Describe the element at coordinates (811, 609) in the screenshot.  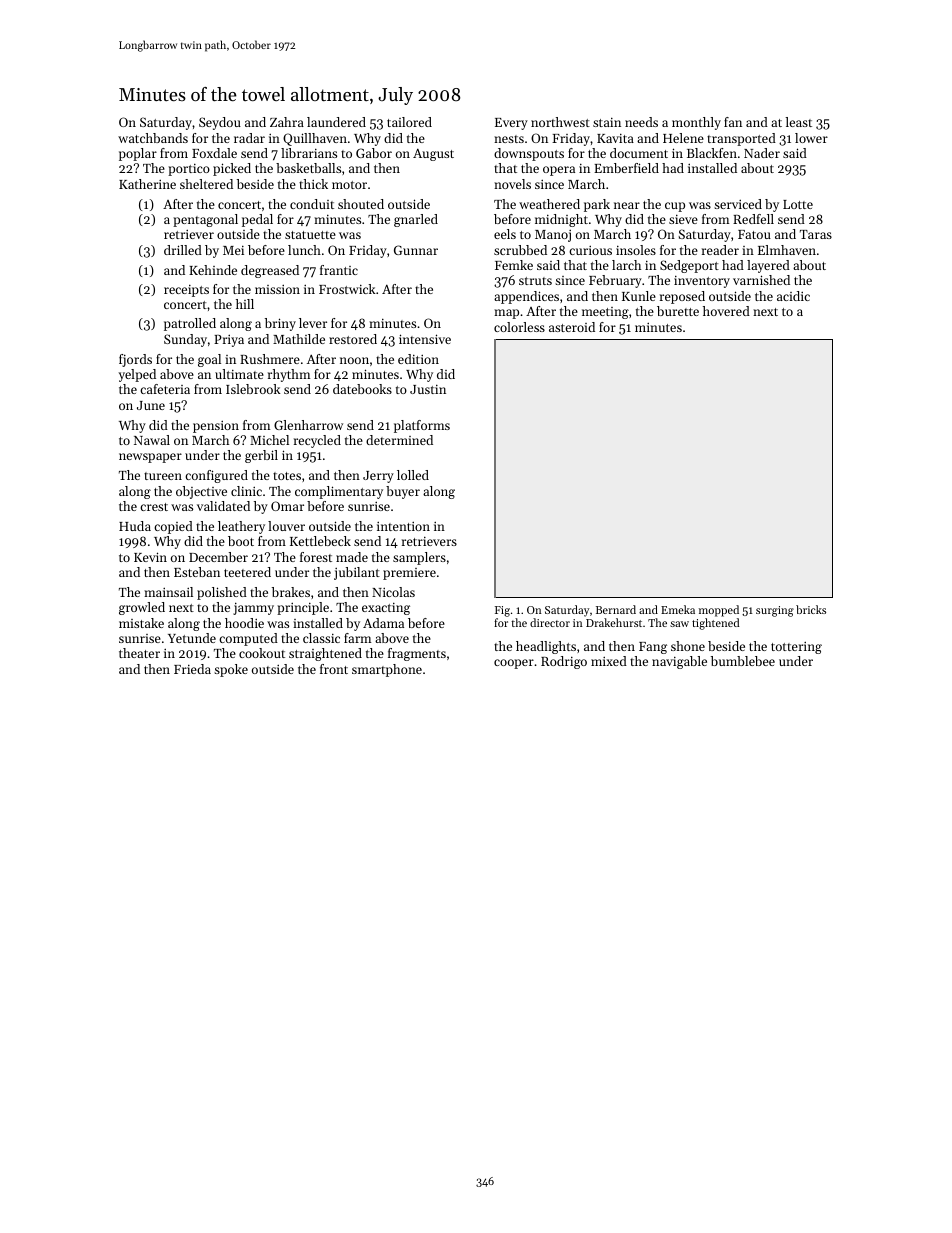
I see `bricks` at that location.
